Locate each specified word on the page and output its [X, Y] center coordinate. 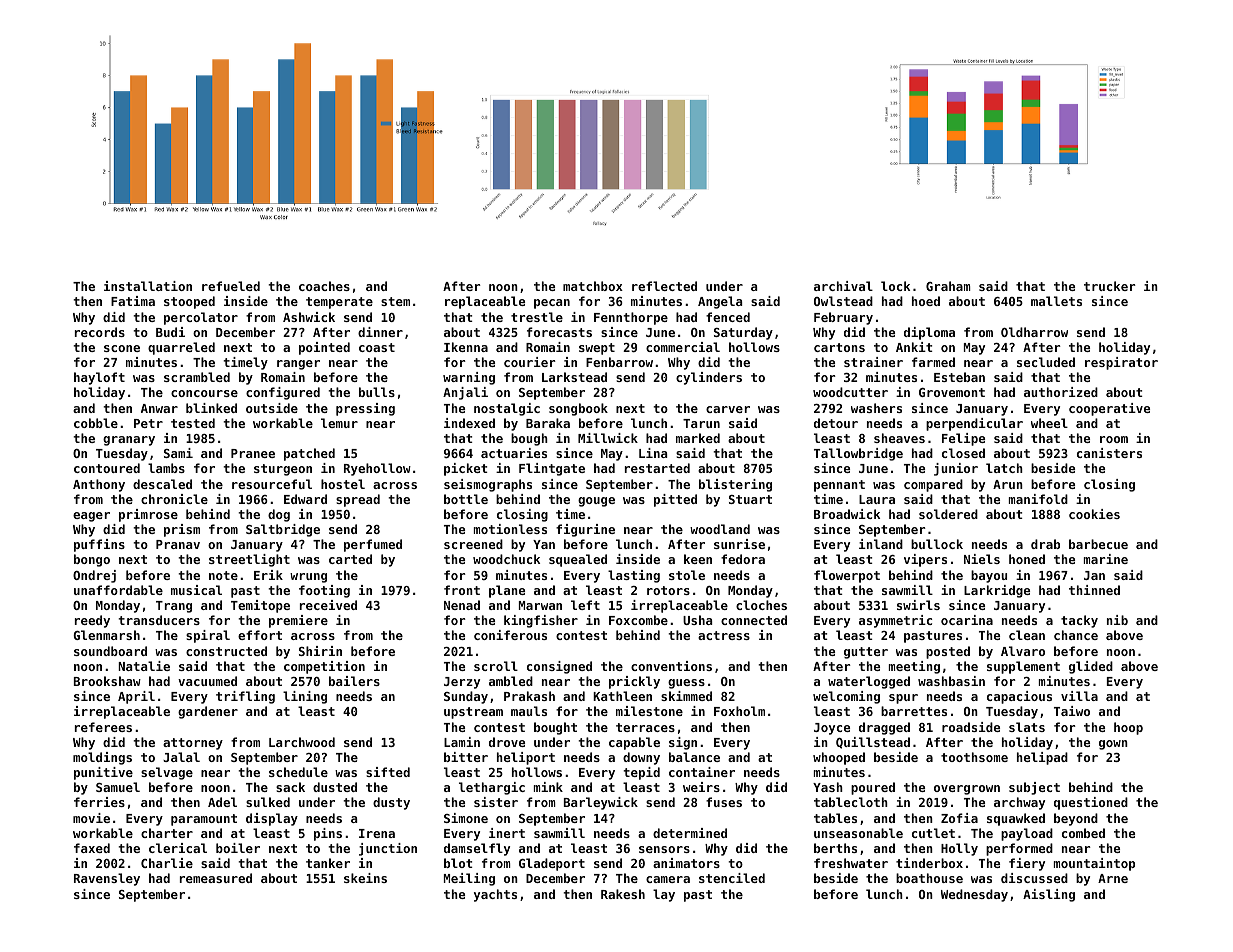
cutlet [933, 833]
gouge [596, 502]
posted [948, 652]
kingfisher [541, 621]
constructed [226, 651]
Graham [948, 286]
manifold [1038, 499]
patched [309, 454]
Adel [222, 802]
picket [466, 469]
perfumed [373, 545]
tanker [328, 863]
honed [1027, 559]
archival [843, 286]
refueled [231, 286]
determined [690, 833]
